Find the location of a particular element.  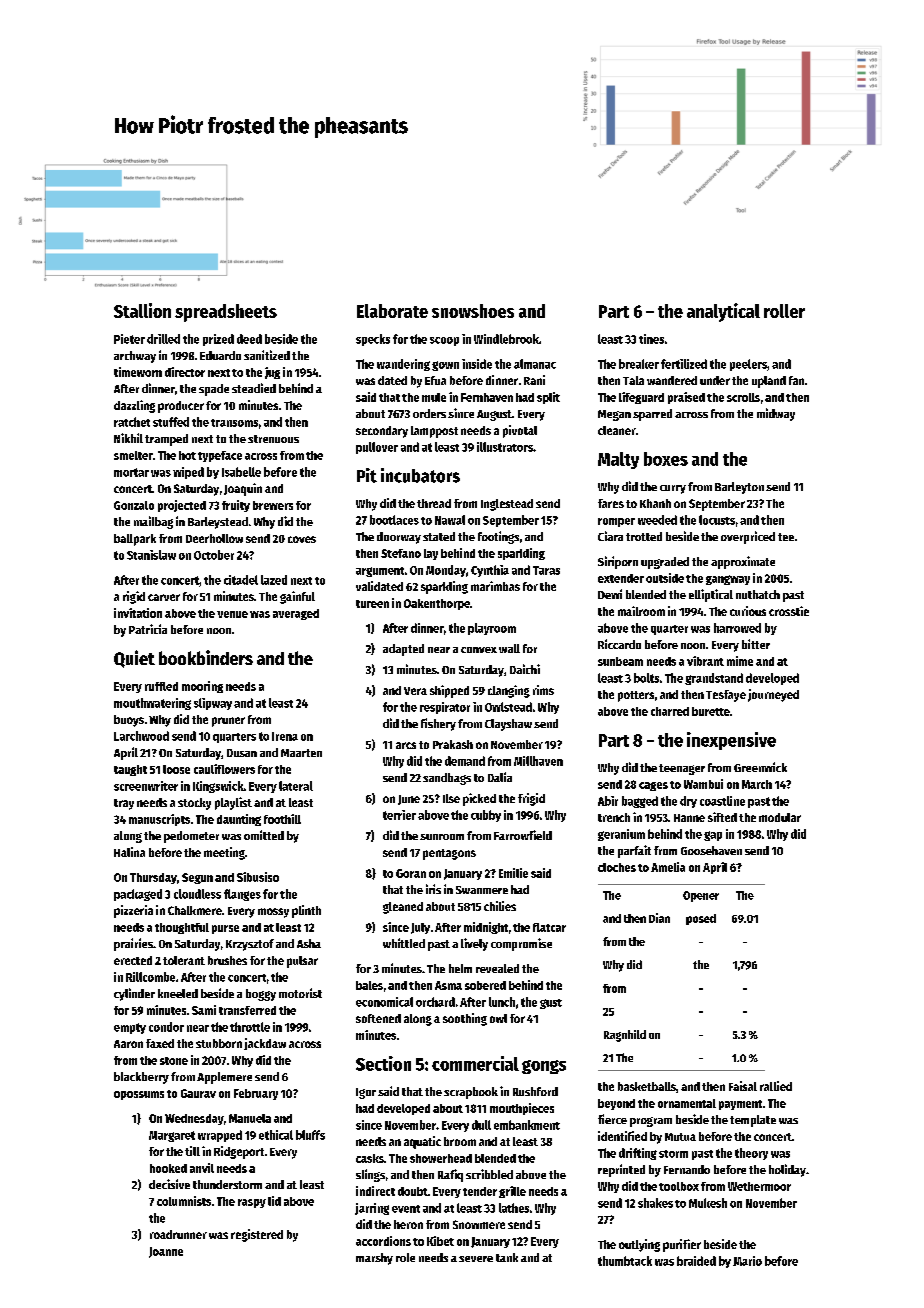

kneeled is located at coordinates (178, 993).
